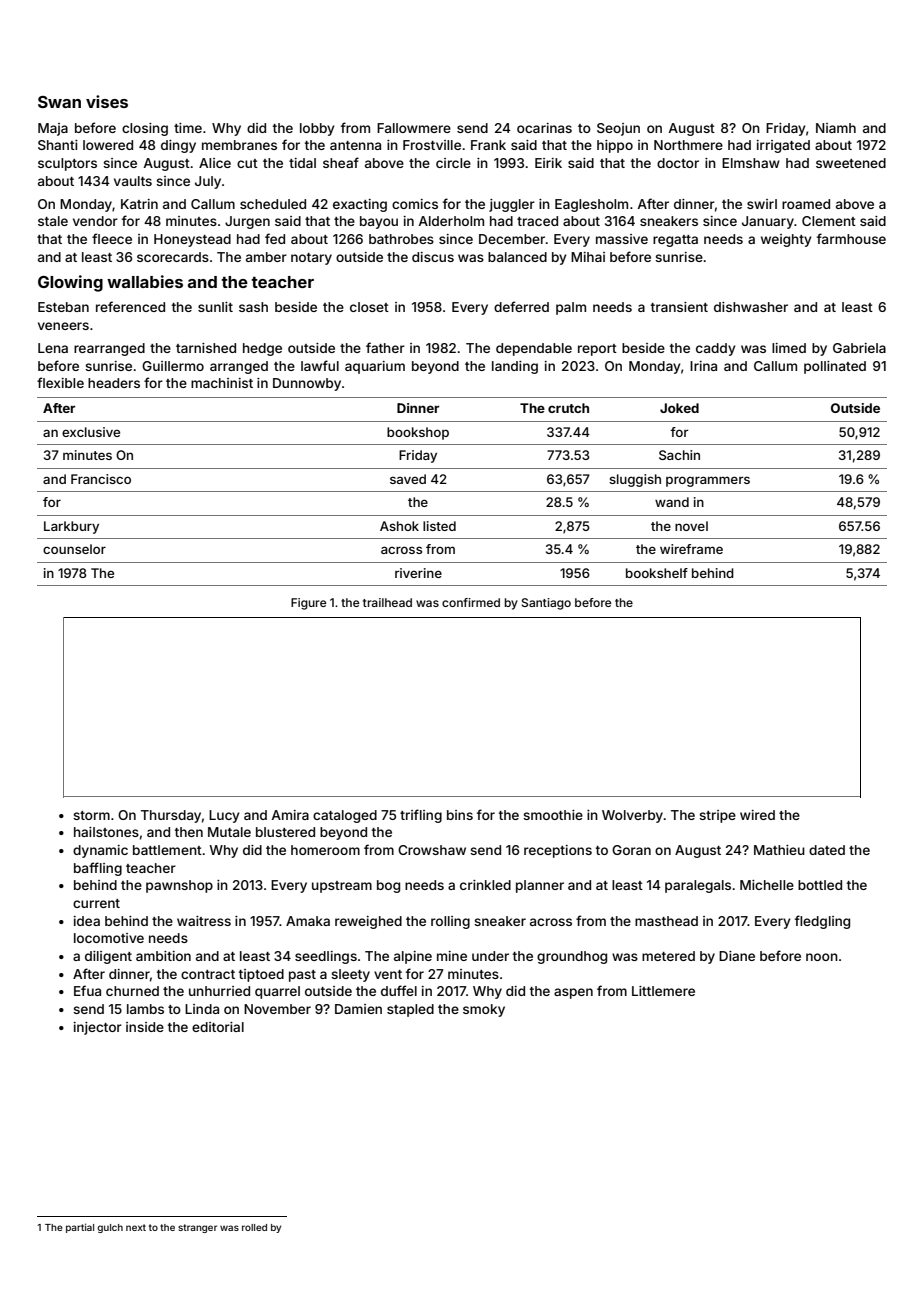  Describe the element at coordinates (485, 885) in the screenshot. I see `crinkled` at that location.
